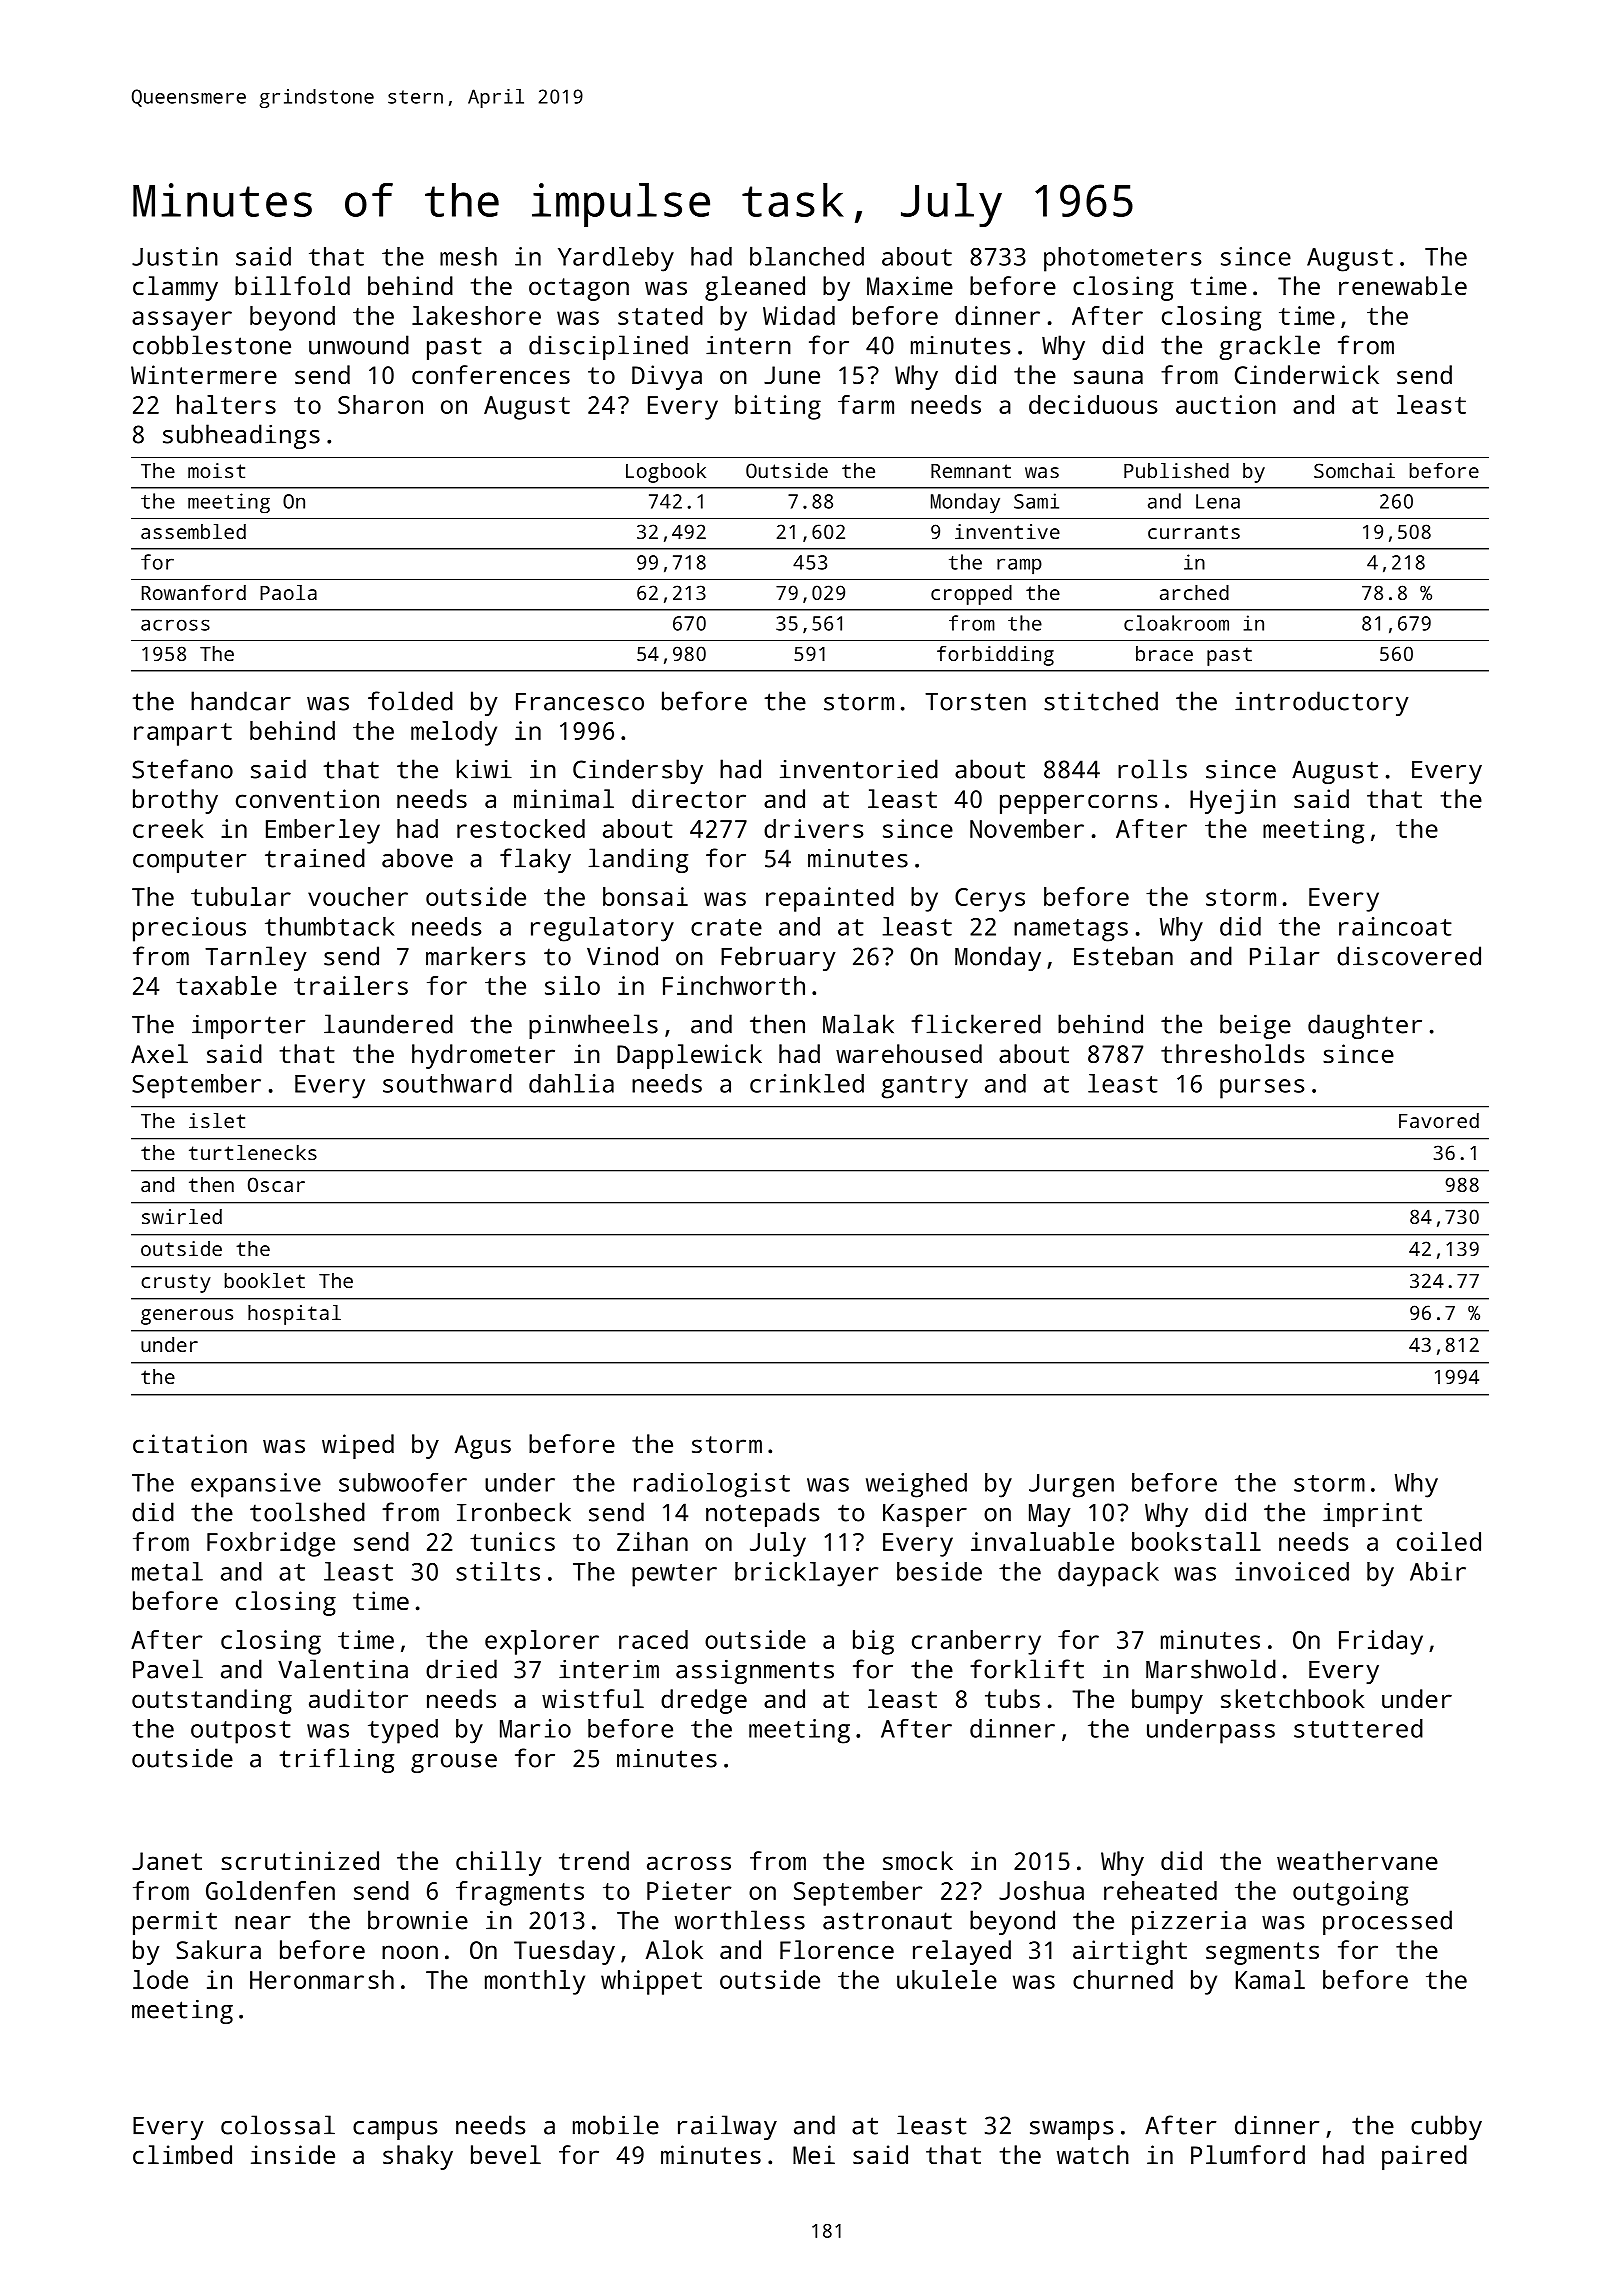 The height and width of the screenshot is (2292, 1620). What do you see at coordinates (395, 2130) in the screenshot?
I see `campus` at bounding box center [395, 2130].
